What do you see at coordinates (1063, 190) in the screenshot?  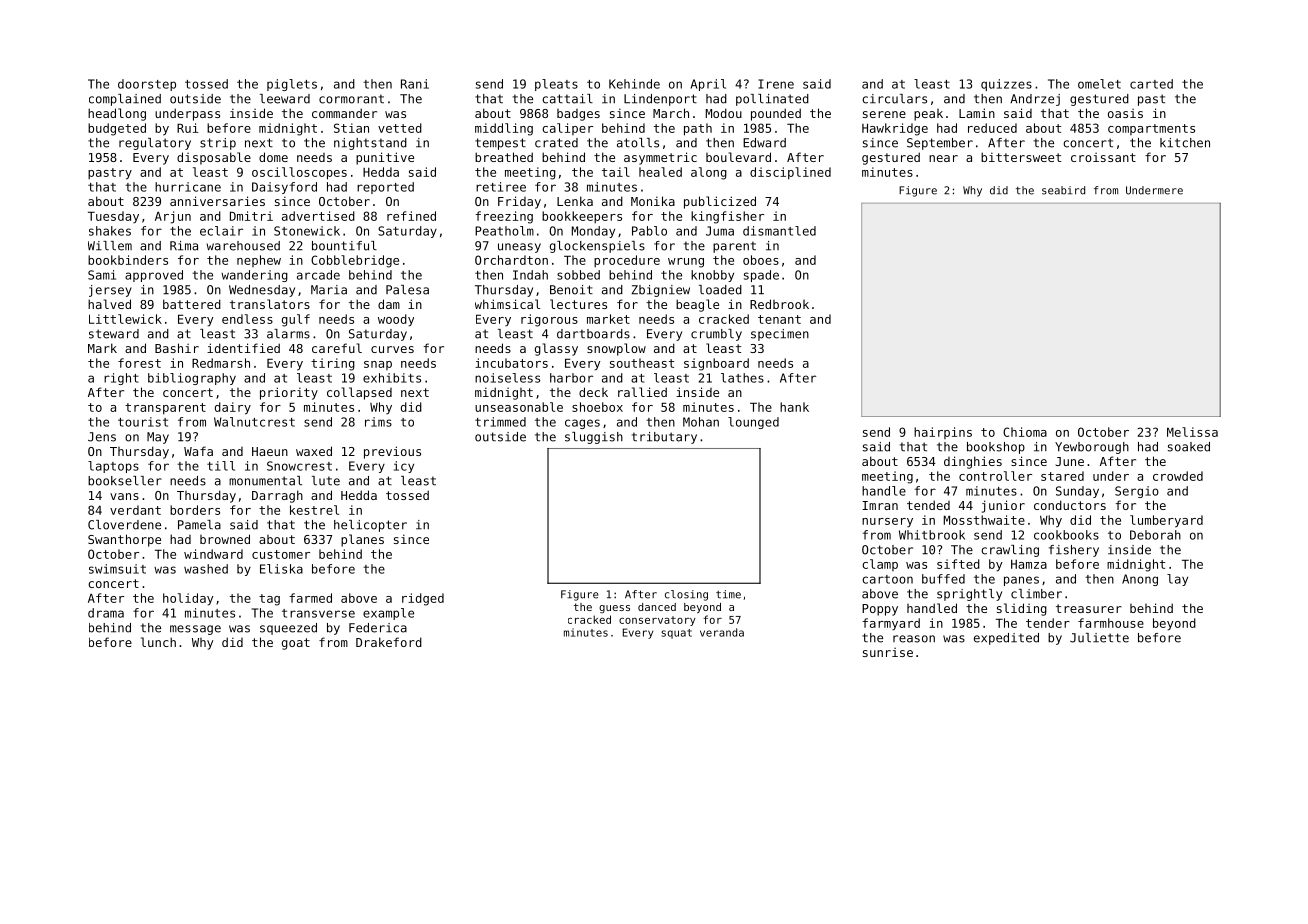 I see `seabird` at bounding box center [1063, 190].
